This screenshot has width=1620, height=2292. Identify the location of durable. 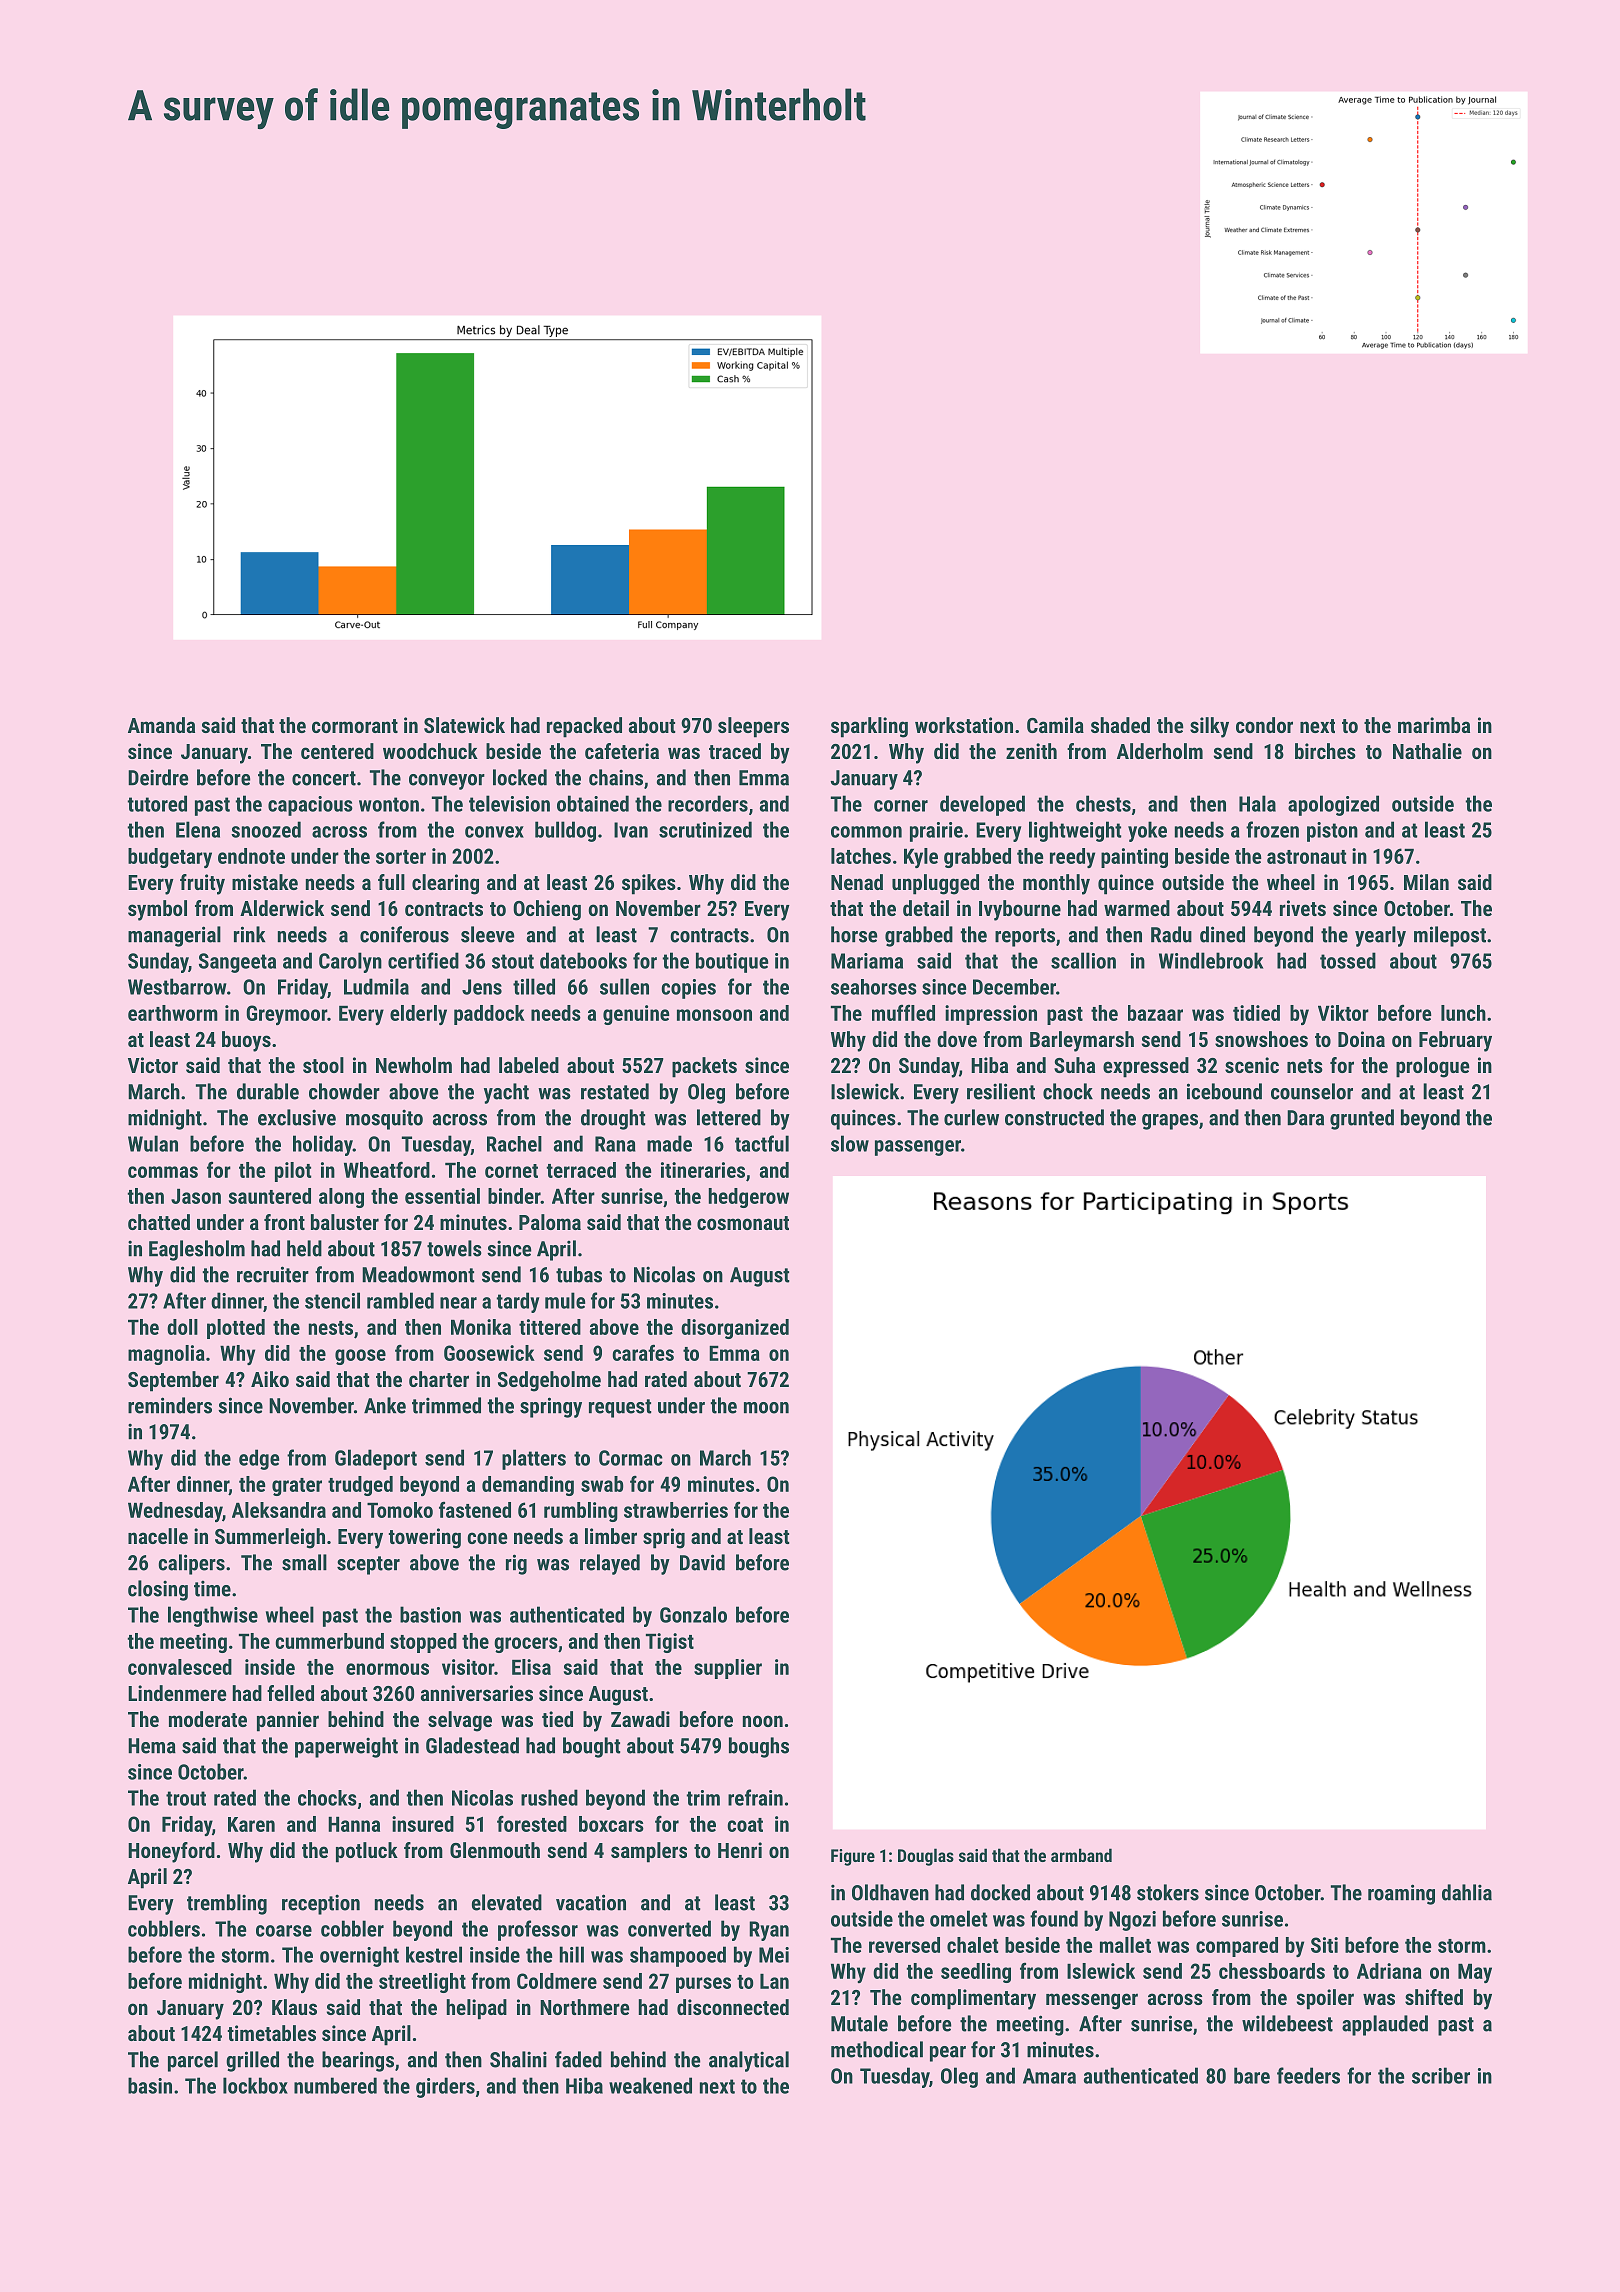
(268, 1091).
